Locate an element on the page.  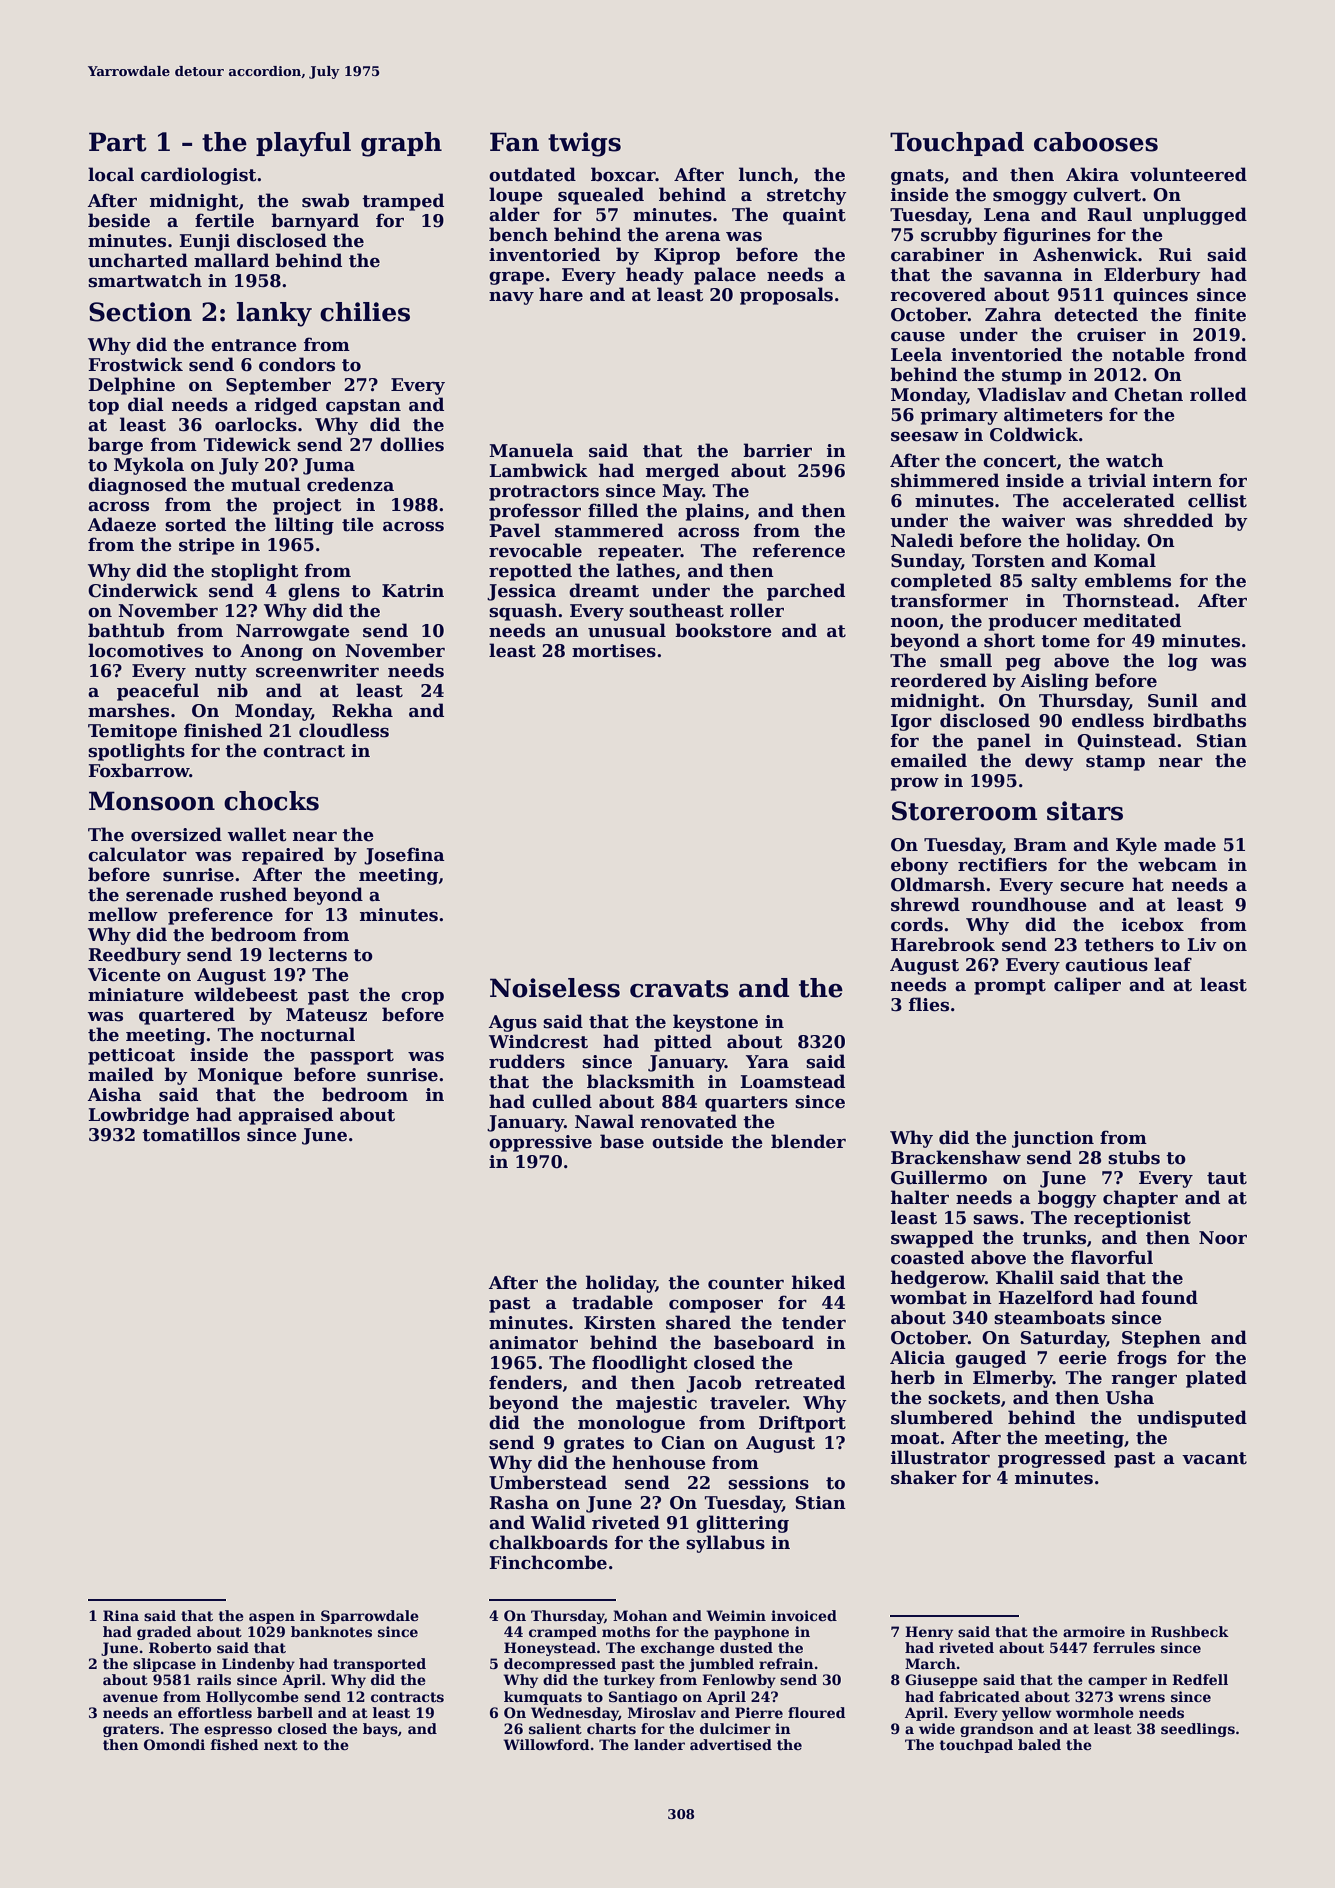
cramped is located at coordinates (563, 1633).
